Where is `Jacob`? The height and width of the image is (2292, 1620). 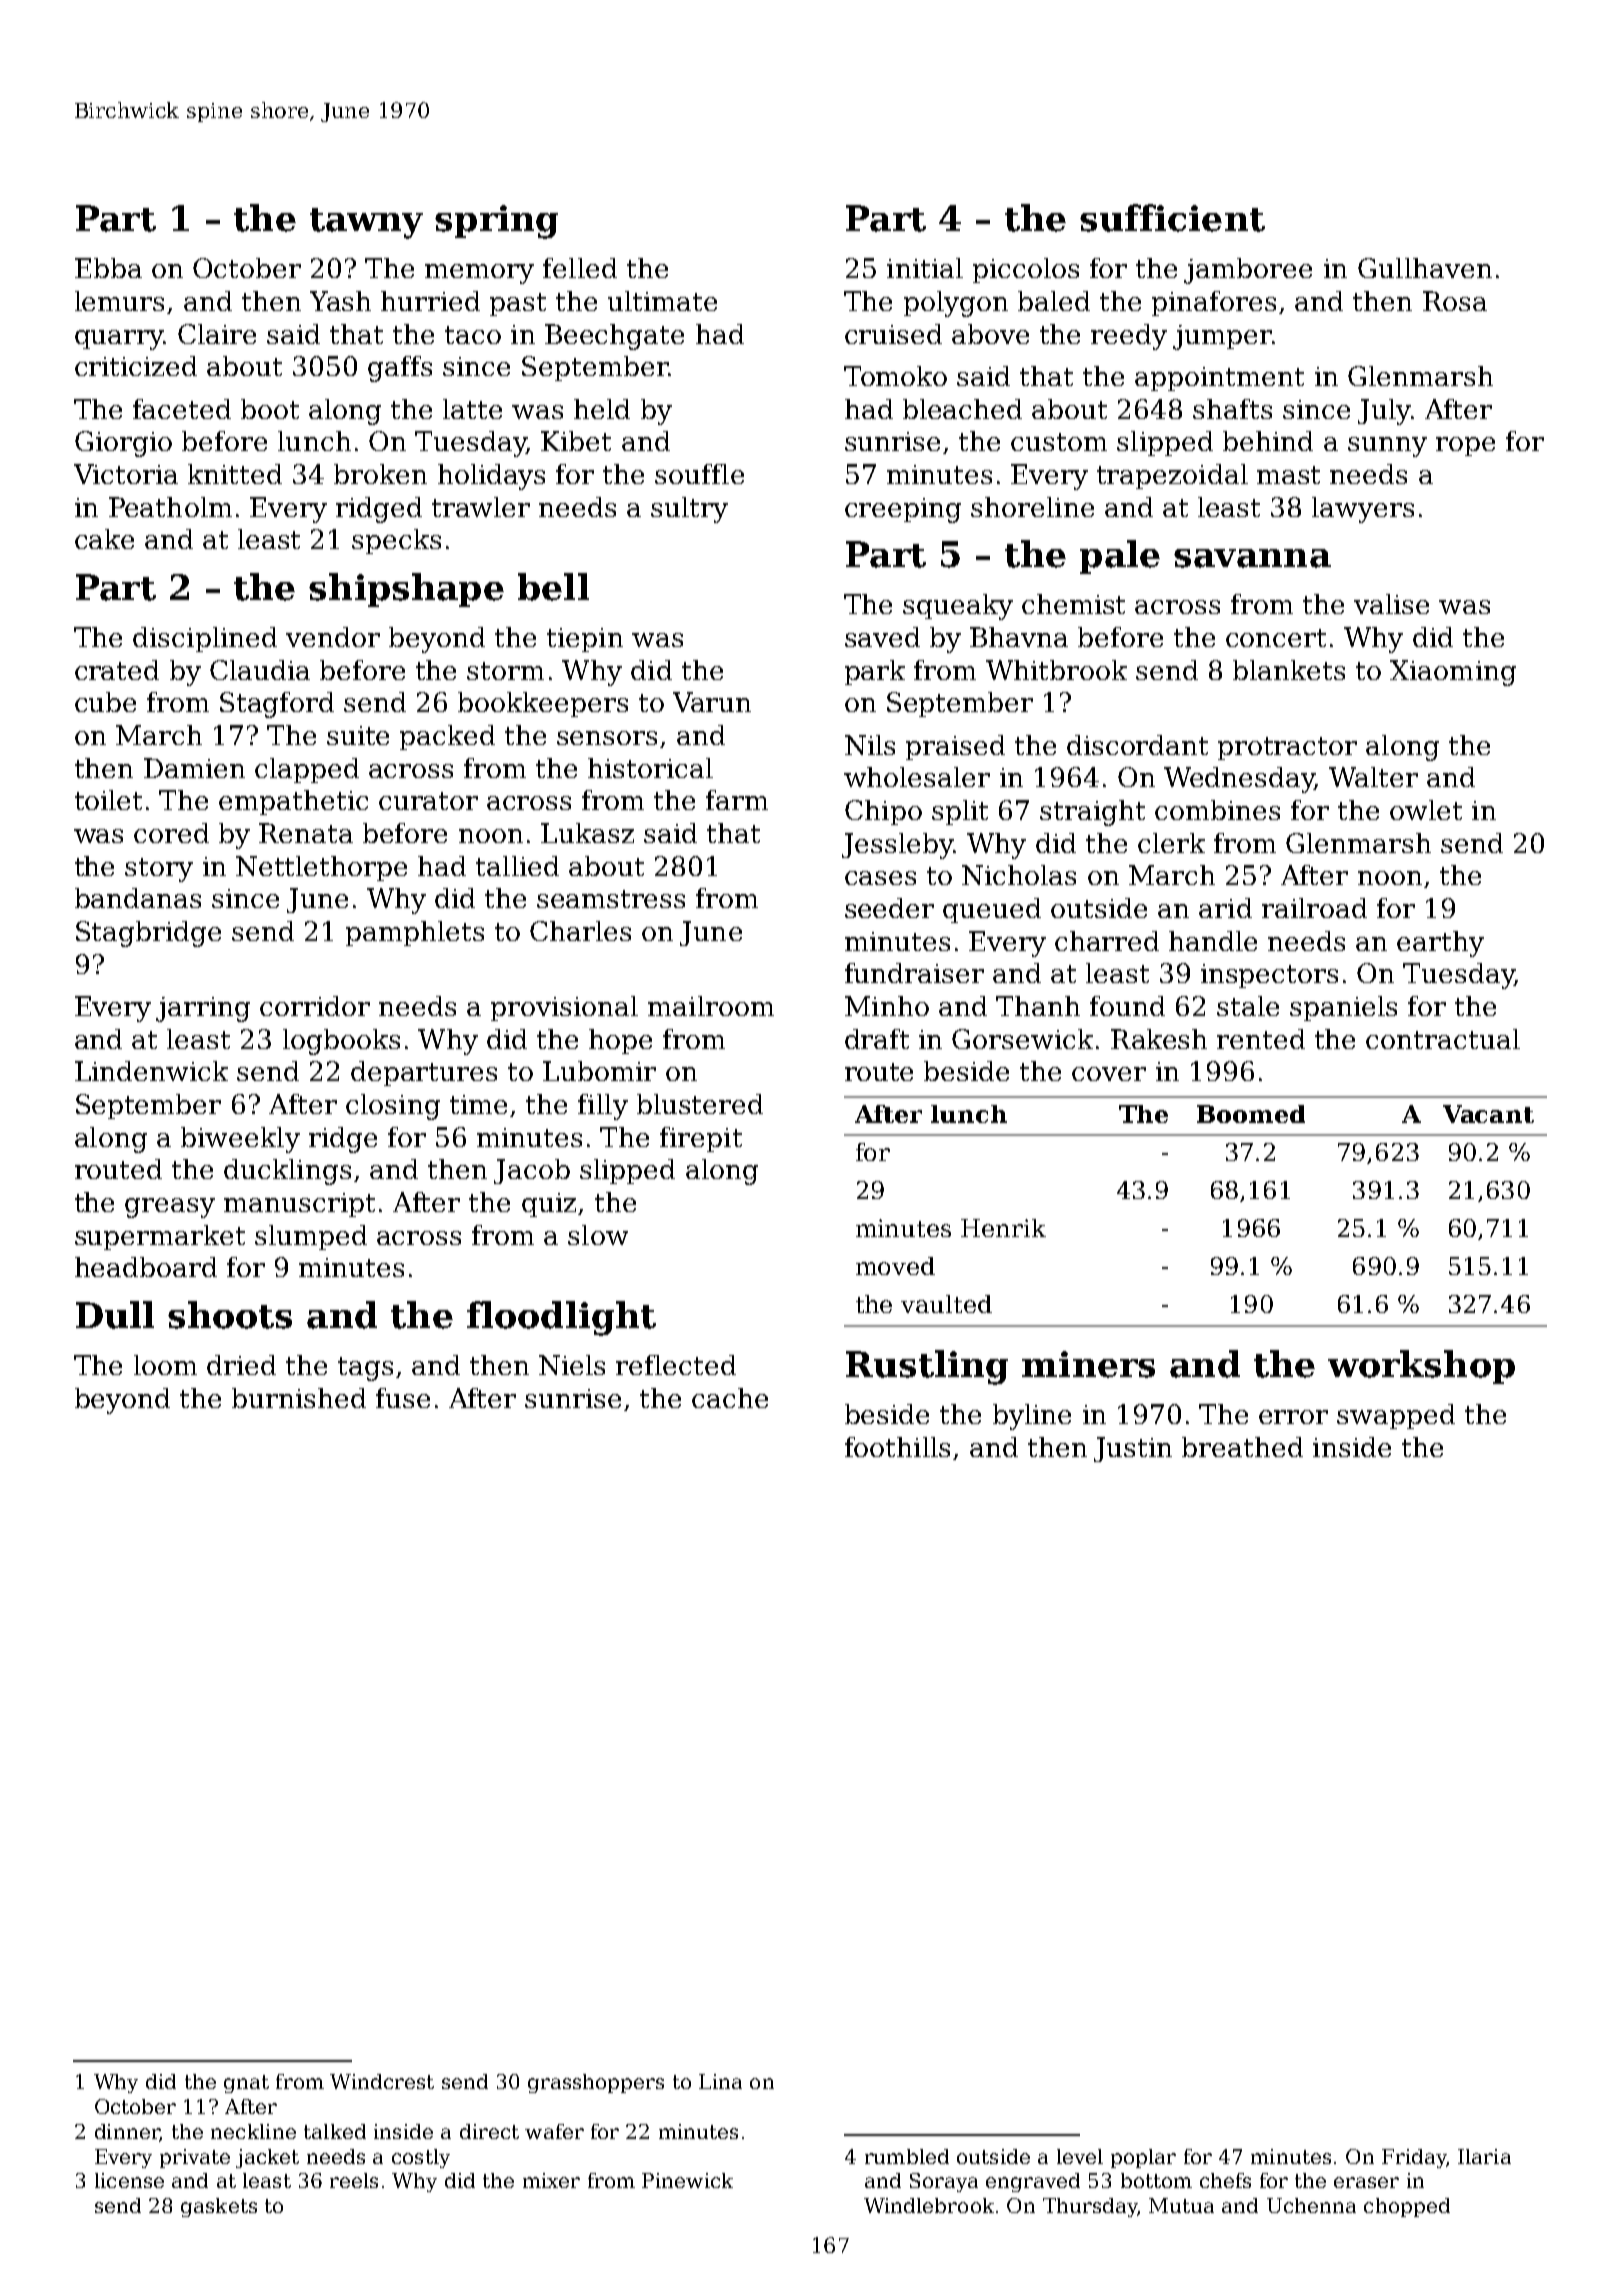 Jacob is located at coordinates (532, 1171).
